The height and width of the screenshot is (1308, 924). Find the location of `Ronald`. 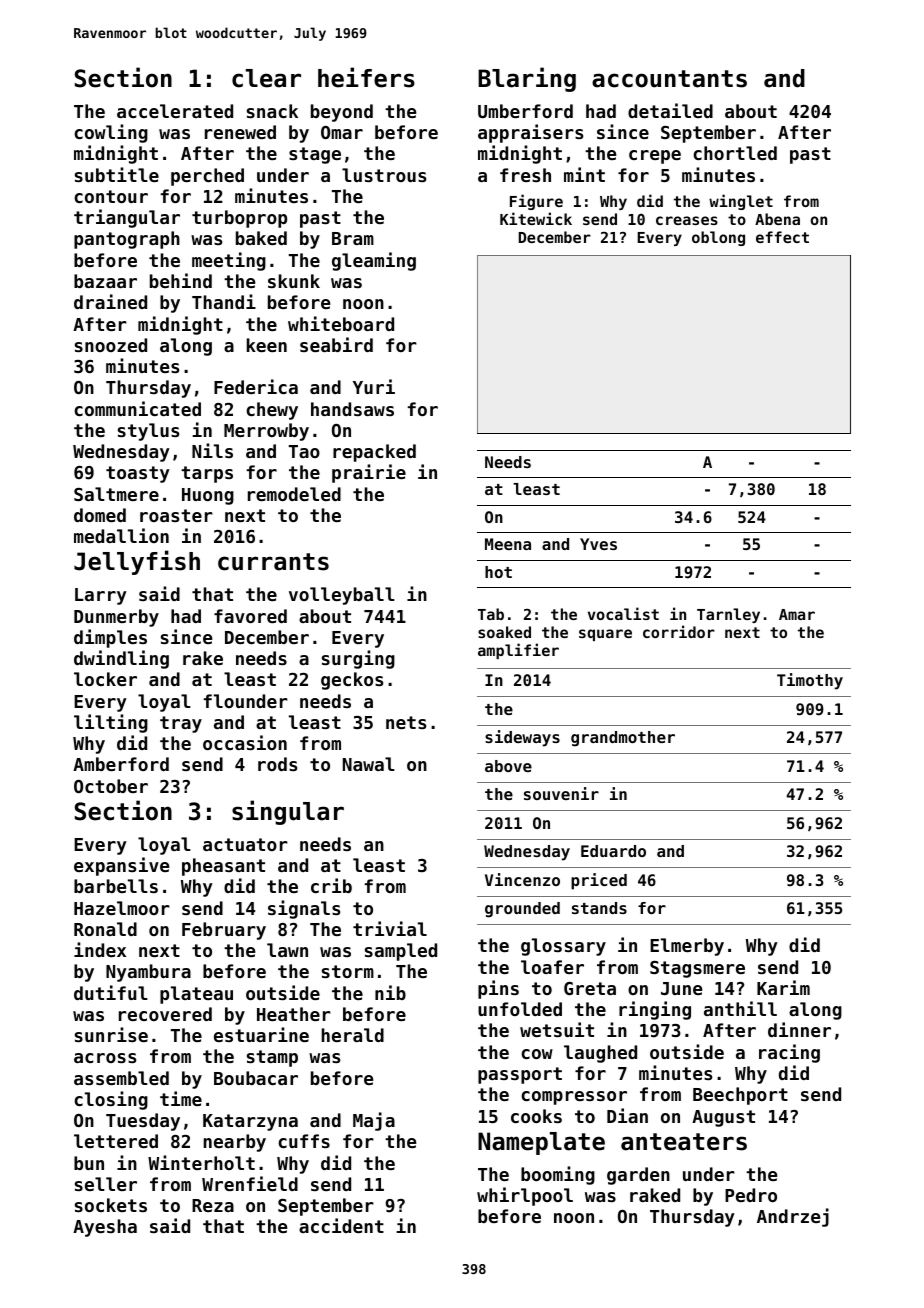

Ronald is located at coordinates (105, 929).
